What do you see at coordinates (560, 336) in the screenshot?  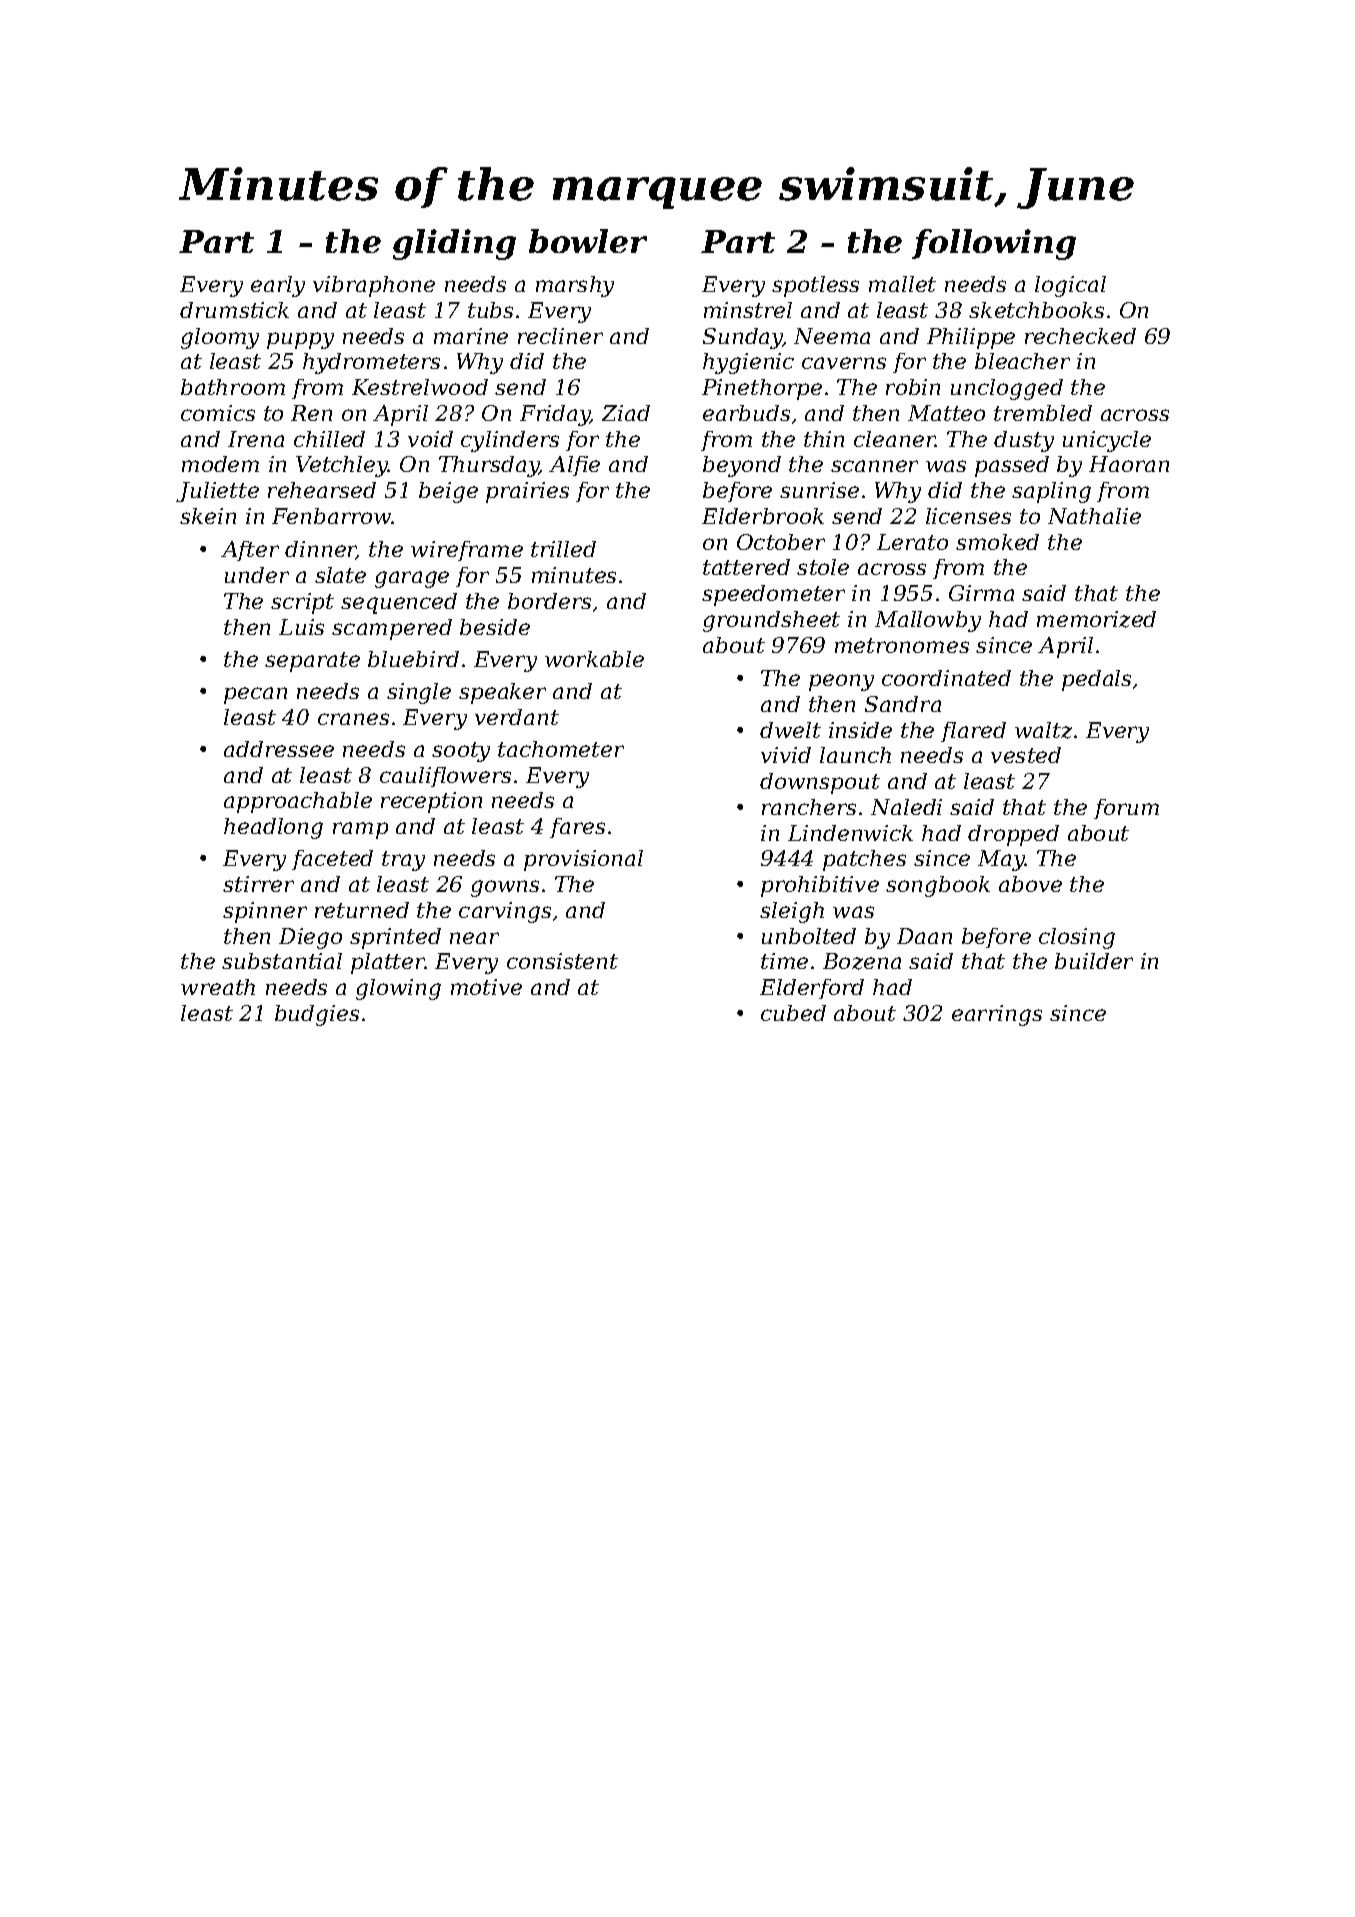 I see `recliner` at bounding box center [560, 336].
